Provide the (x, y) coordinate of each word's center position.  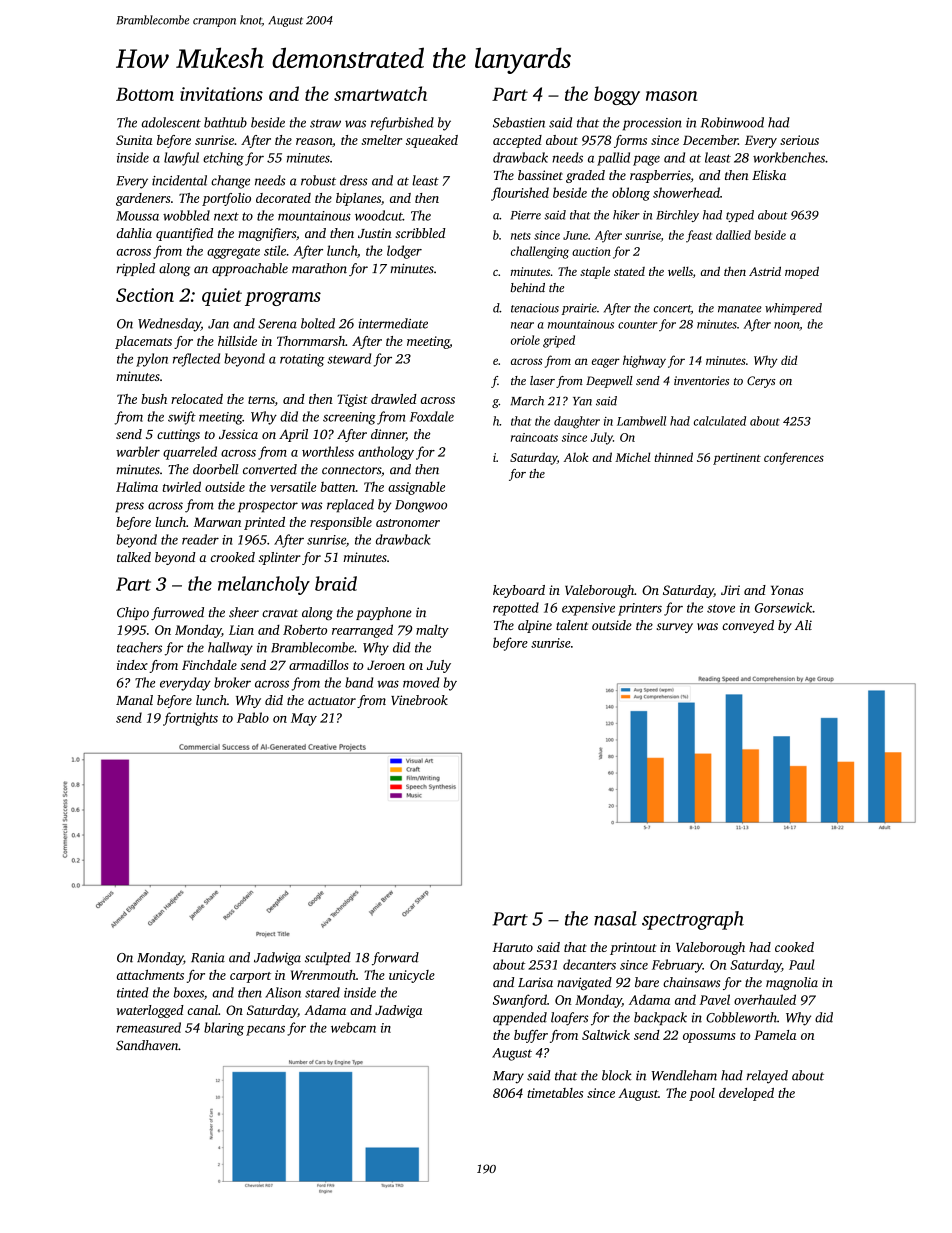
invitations (221, 94)
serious (799, 140)
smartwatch (380, 93)
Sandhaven (147, 1045)
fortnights (190, 719)
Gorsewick (783, 607)
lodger (404, 252)
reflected (196, 360)
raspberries (660, 176)
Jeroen (386, 665)
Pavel (714, 999)
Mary (508, 1077)
